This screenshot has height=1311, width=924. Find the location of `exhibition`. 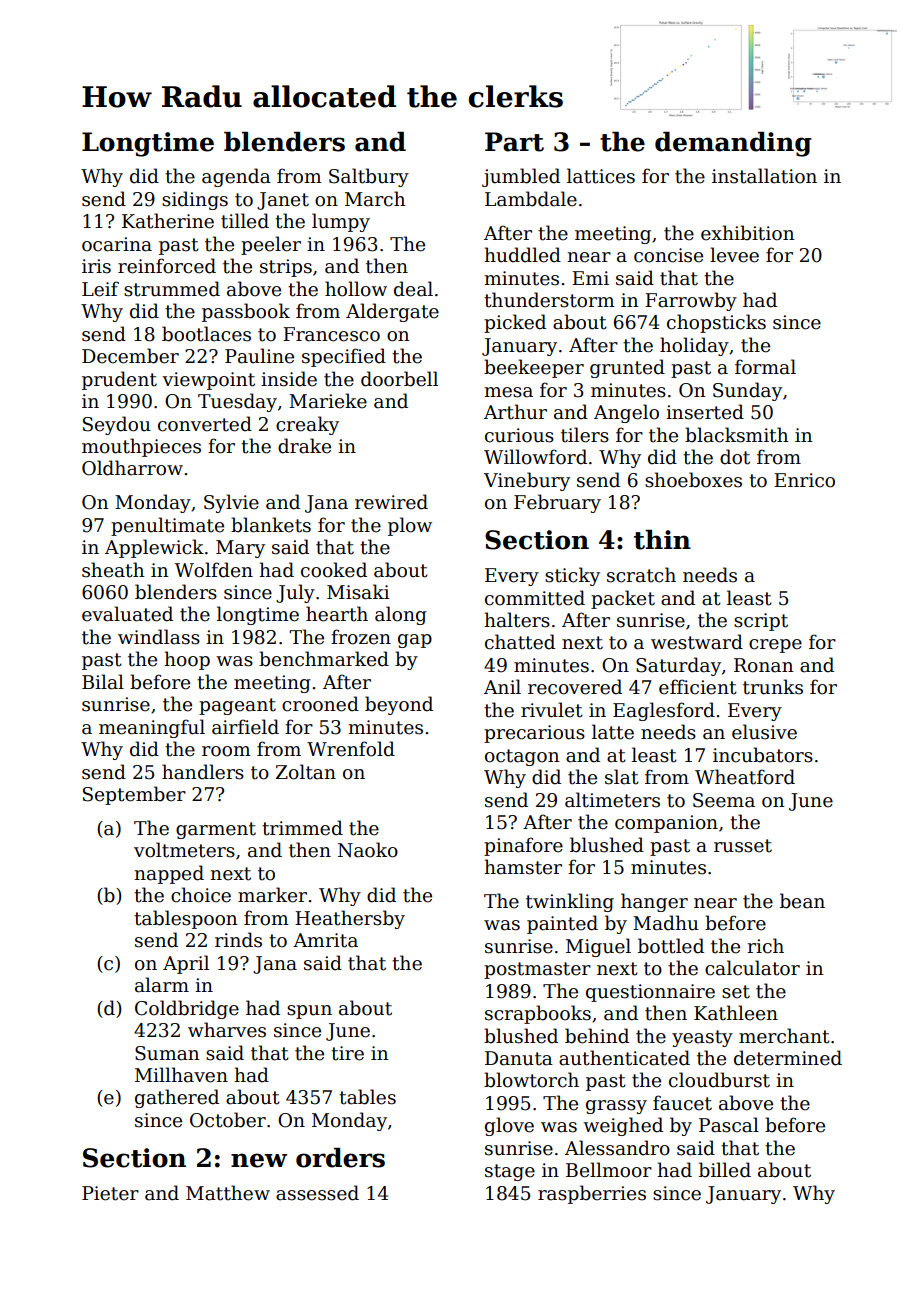

exhibition is located at coordinates (747, 233).
